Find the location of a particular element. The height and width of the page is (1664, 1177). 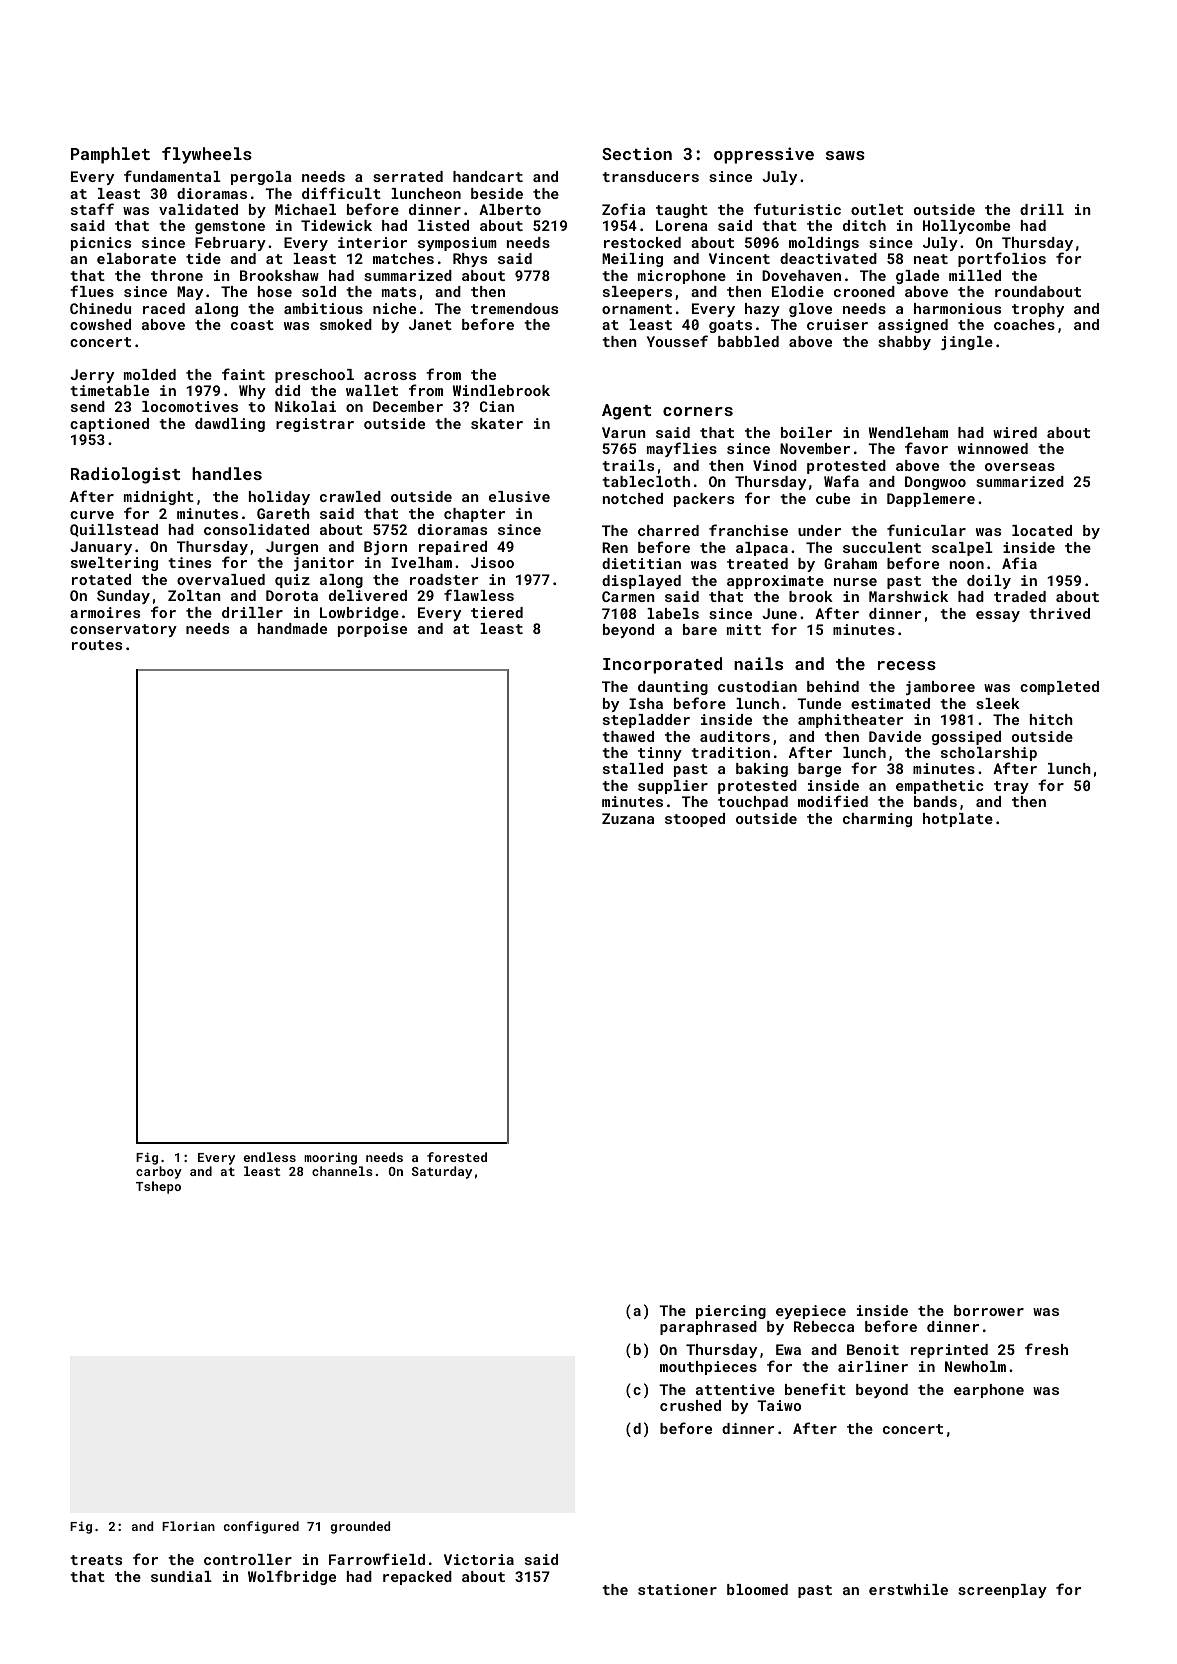

Youssef is located at coordinates (677, 341).
